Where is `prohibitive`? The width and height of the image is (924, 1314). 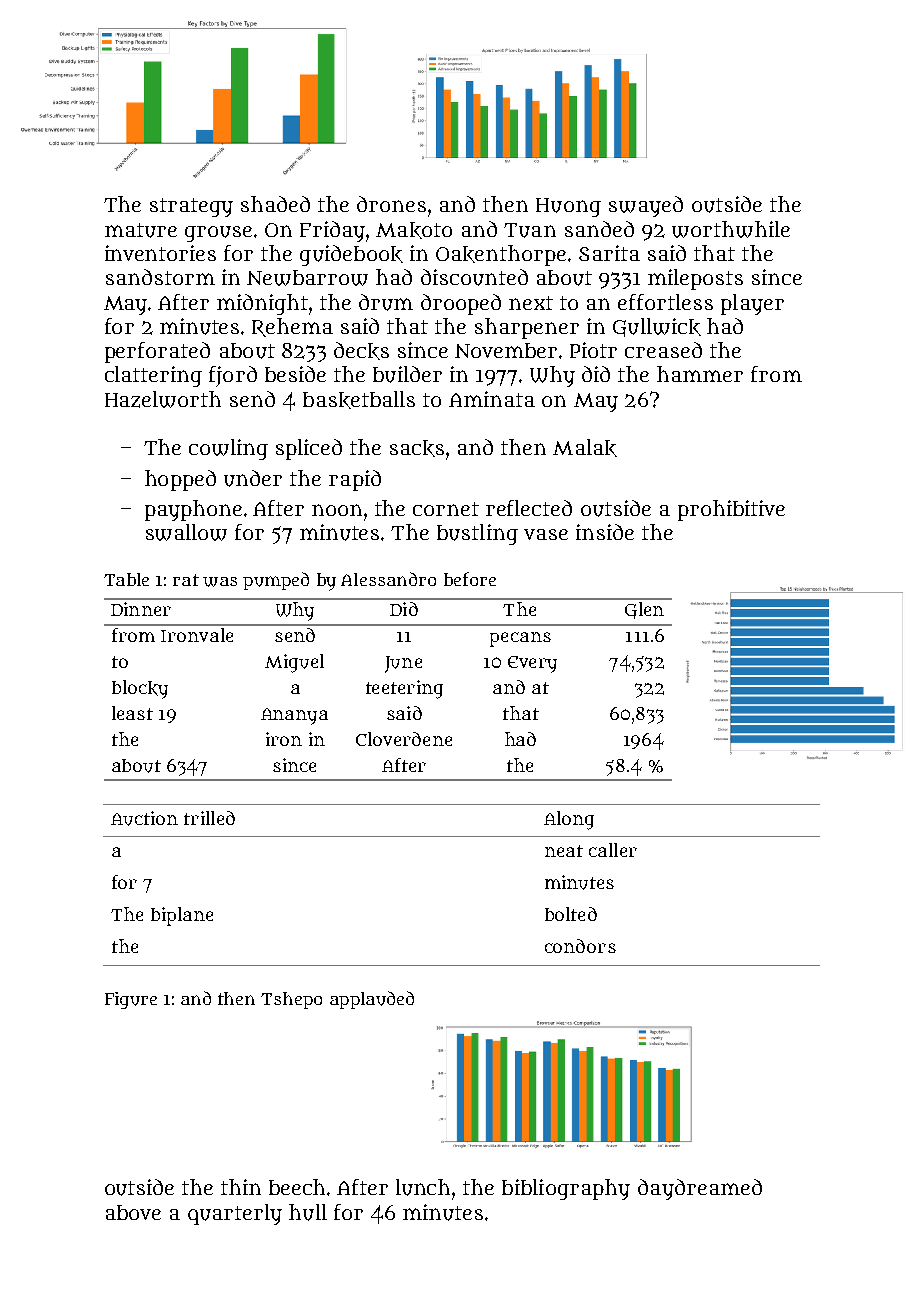 prohibitive is located at coordinates (731, 510).
